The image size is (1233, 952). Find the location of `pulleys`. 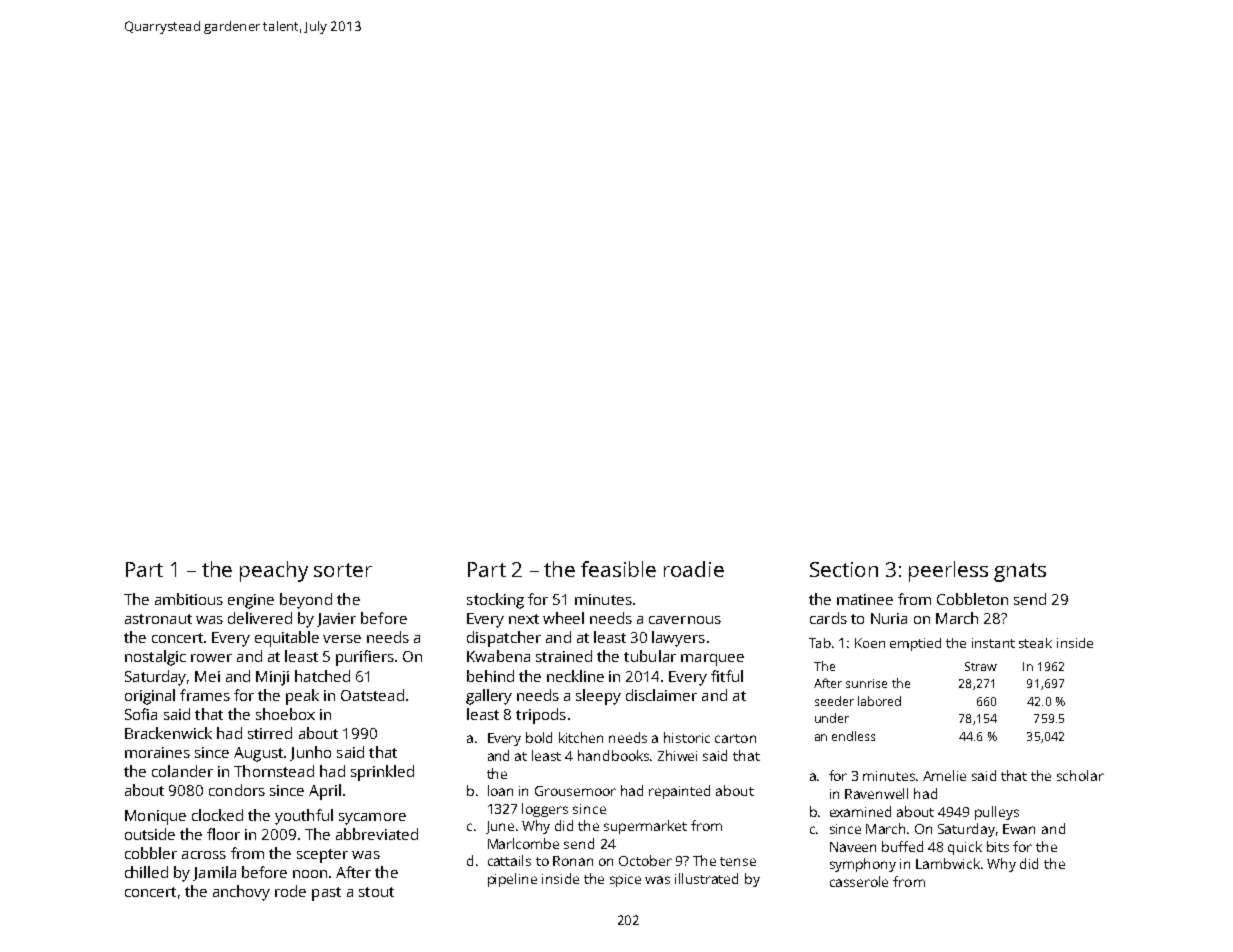

pulleys is located at coordinates (997, 813).
